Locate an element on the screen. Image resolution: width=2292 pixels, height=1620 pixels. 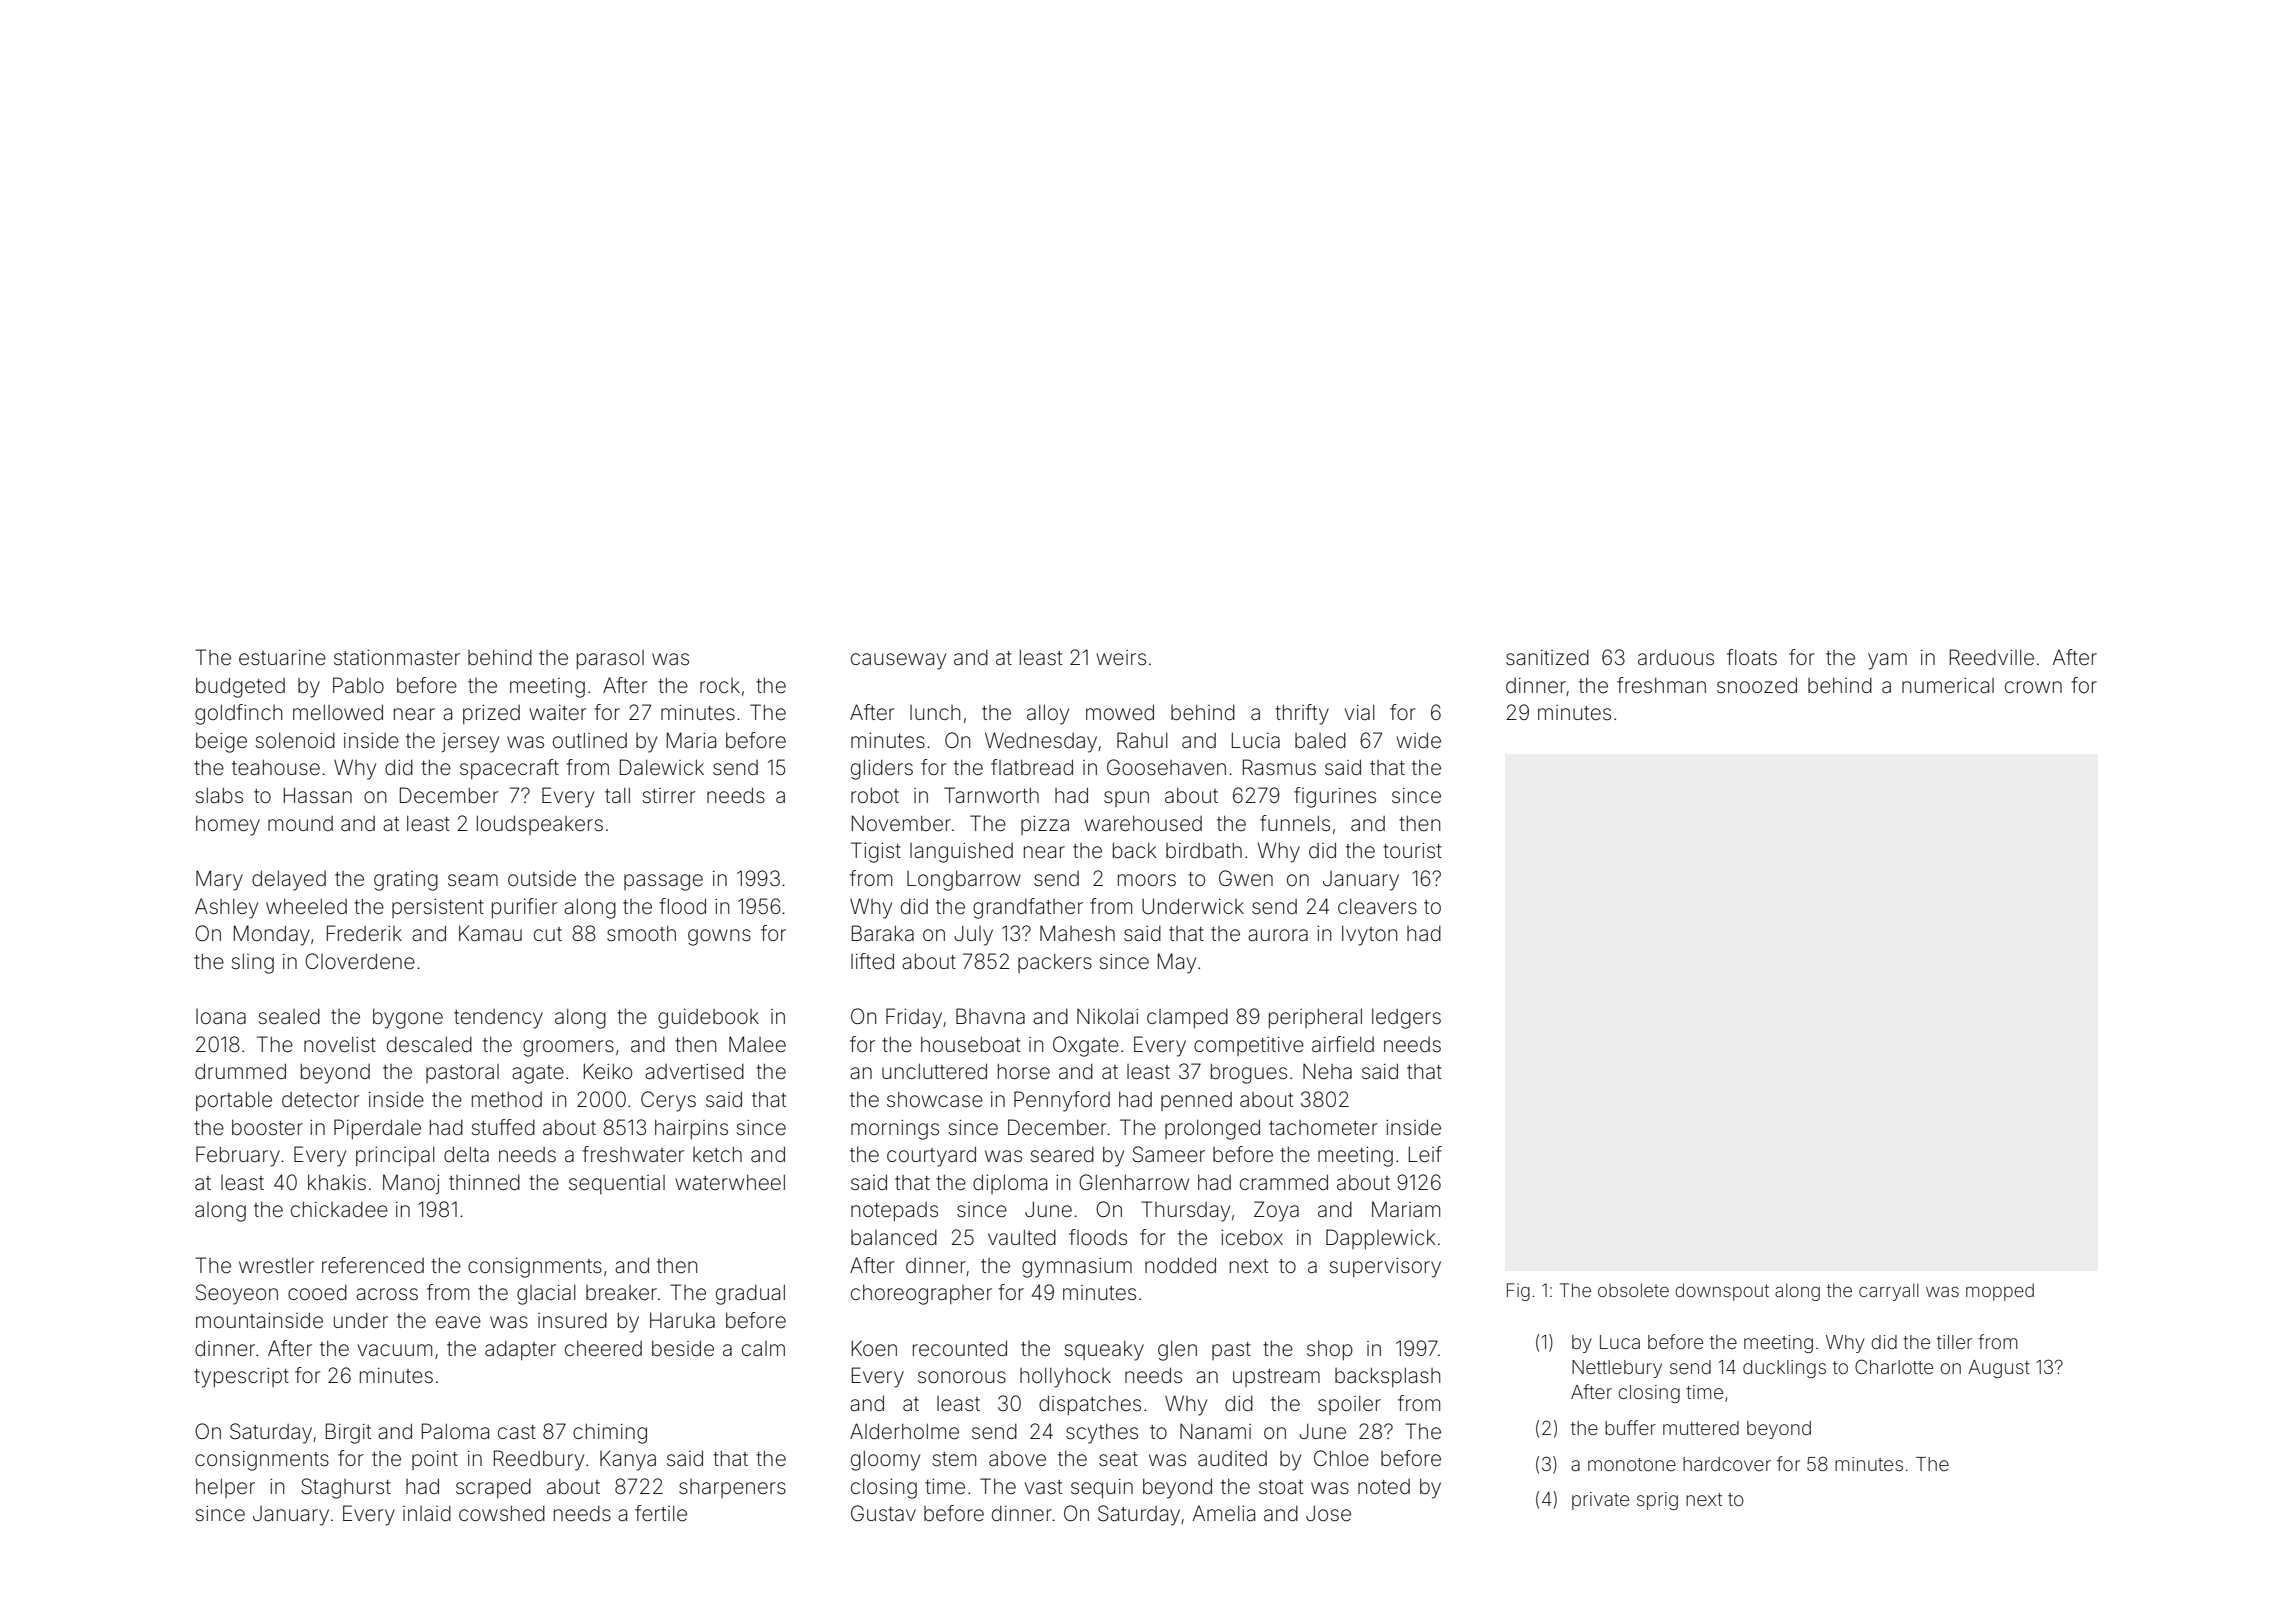
Leif is located at coordinates (1425, 1154).
